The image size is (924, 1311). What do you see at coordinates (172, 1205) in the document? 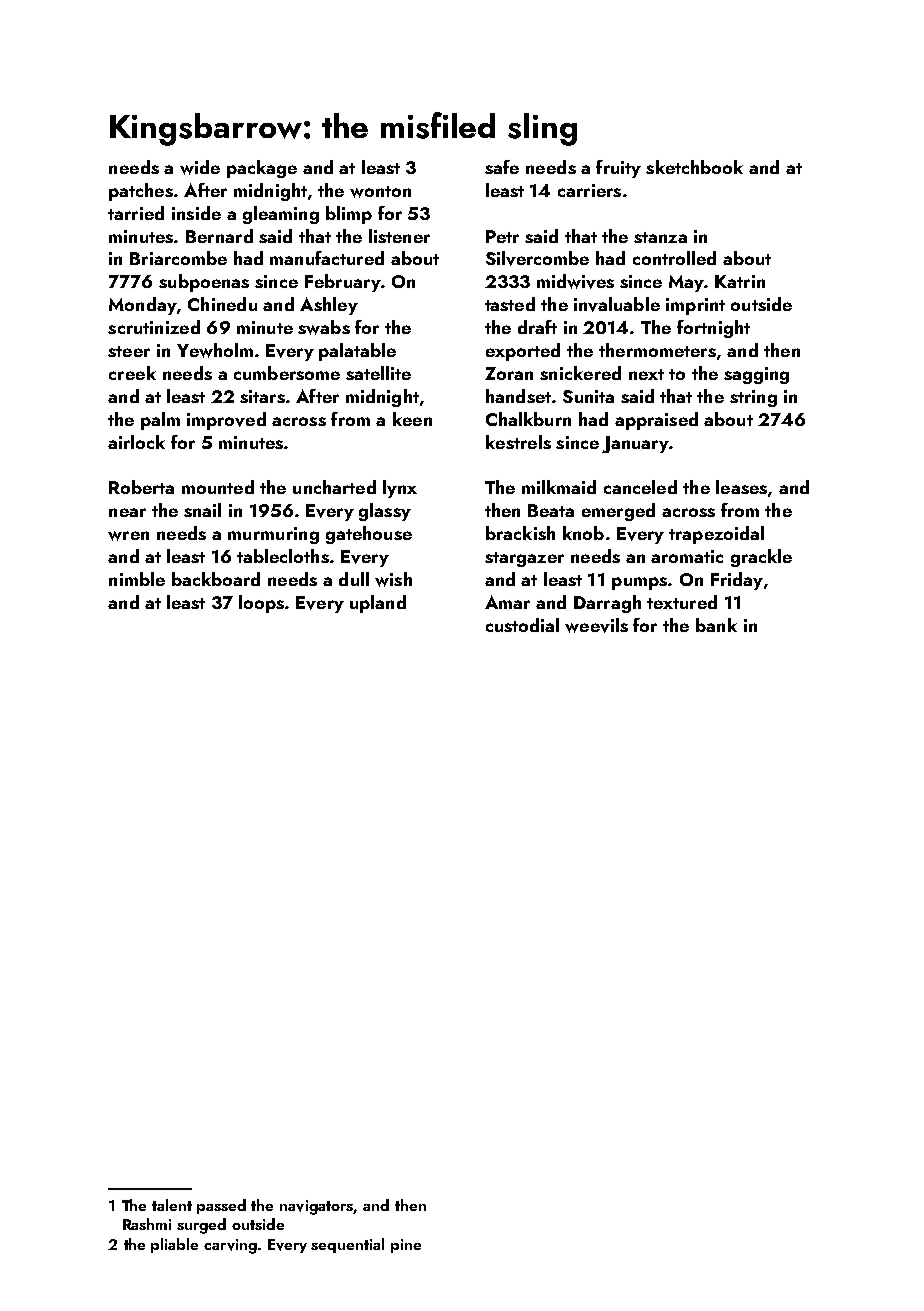
I see `talent` at bounding box center [172, 1205].
